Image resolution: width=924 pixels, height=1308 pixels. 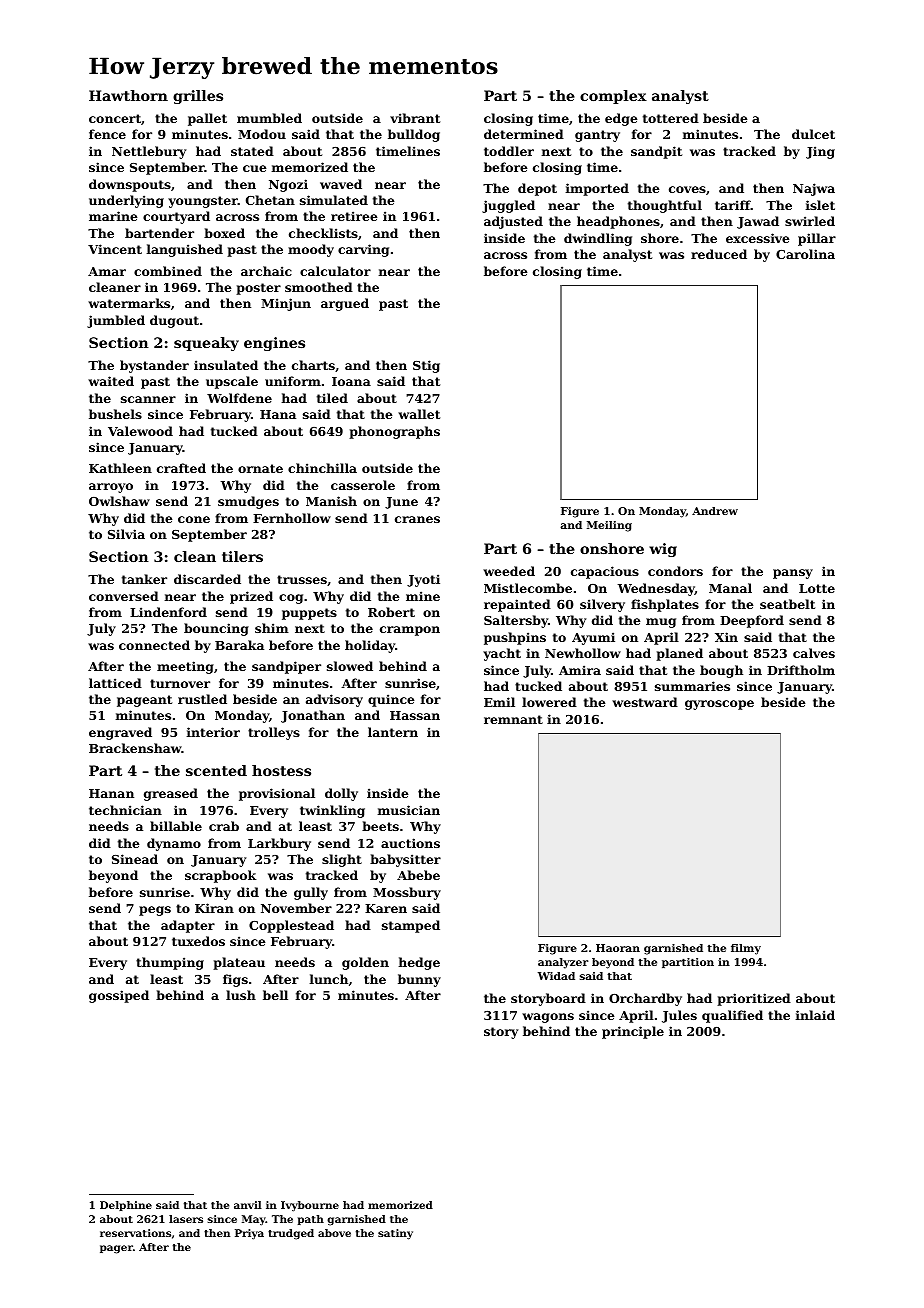 I want to click on lowered, so click(x=549, y=702).
